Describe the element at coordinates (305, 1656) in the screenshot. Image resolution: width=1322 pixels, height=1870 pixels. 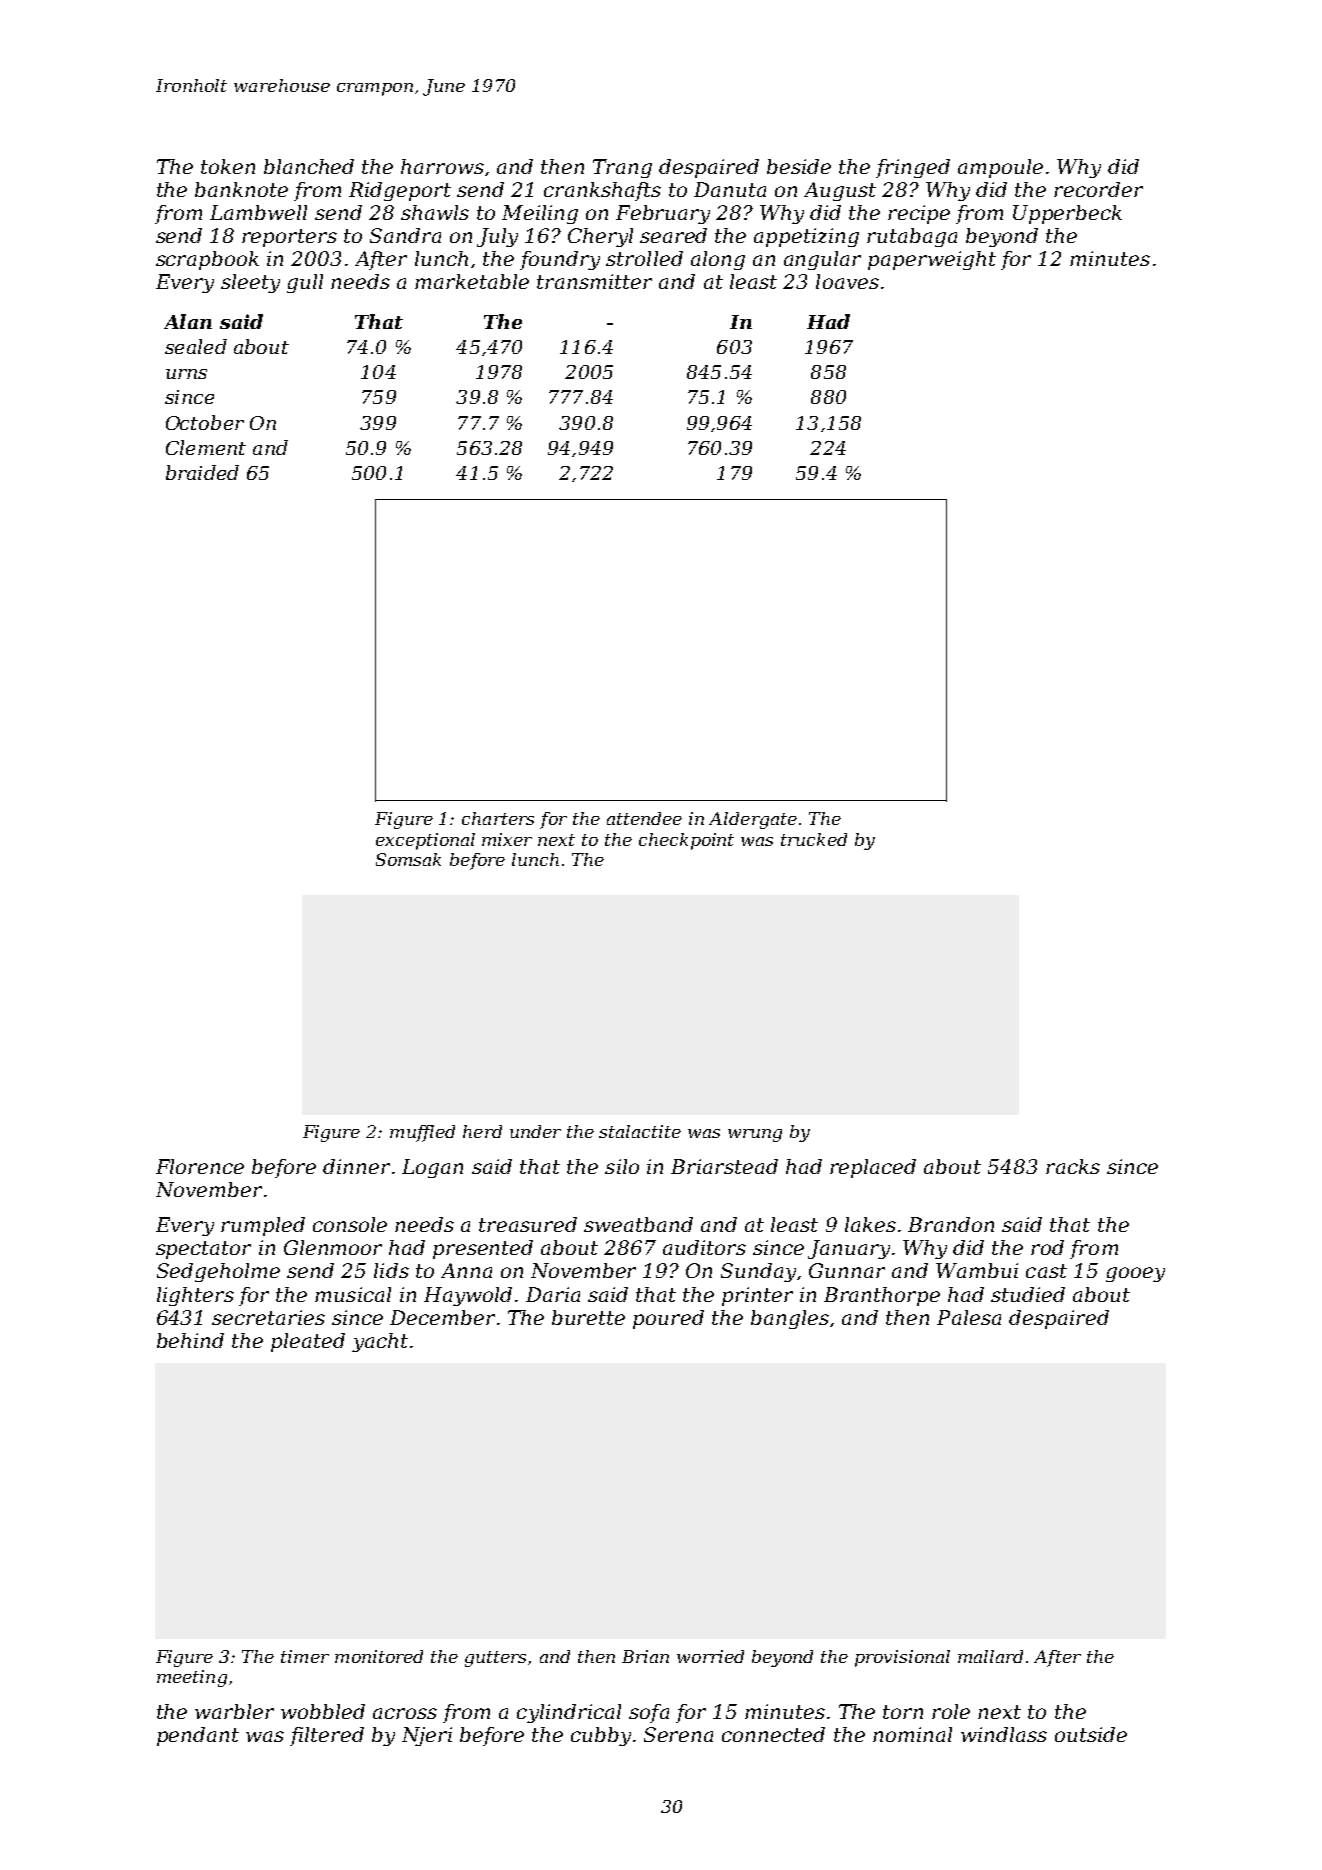
I see `timer` at that location.
